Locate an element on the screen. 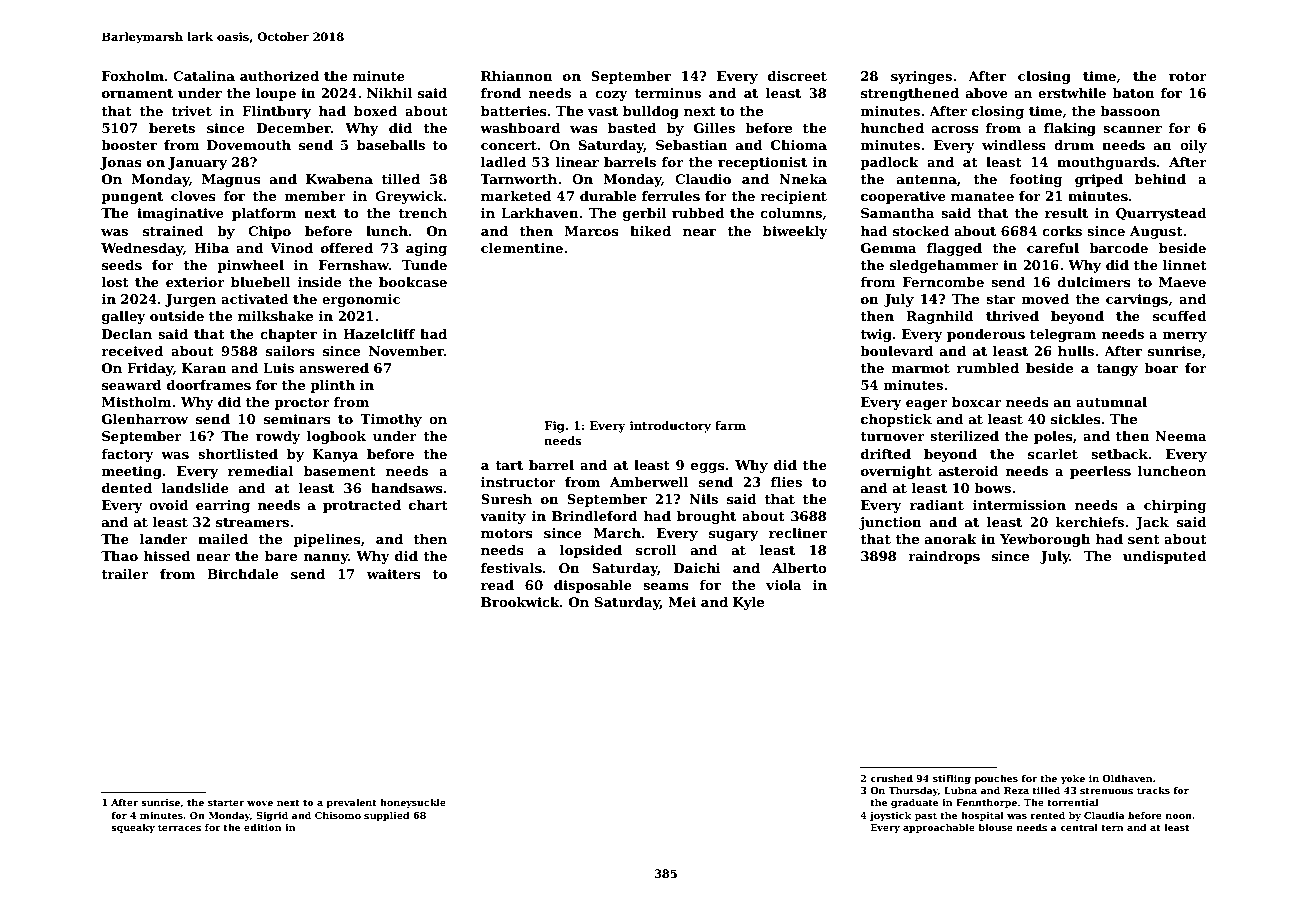  moved is located at coordinates (1045, 299).
